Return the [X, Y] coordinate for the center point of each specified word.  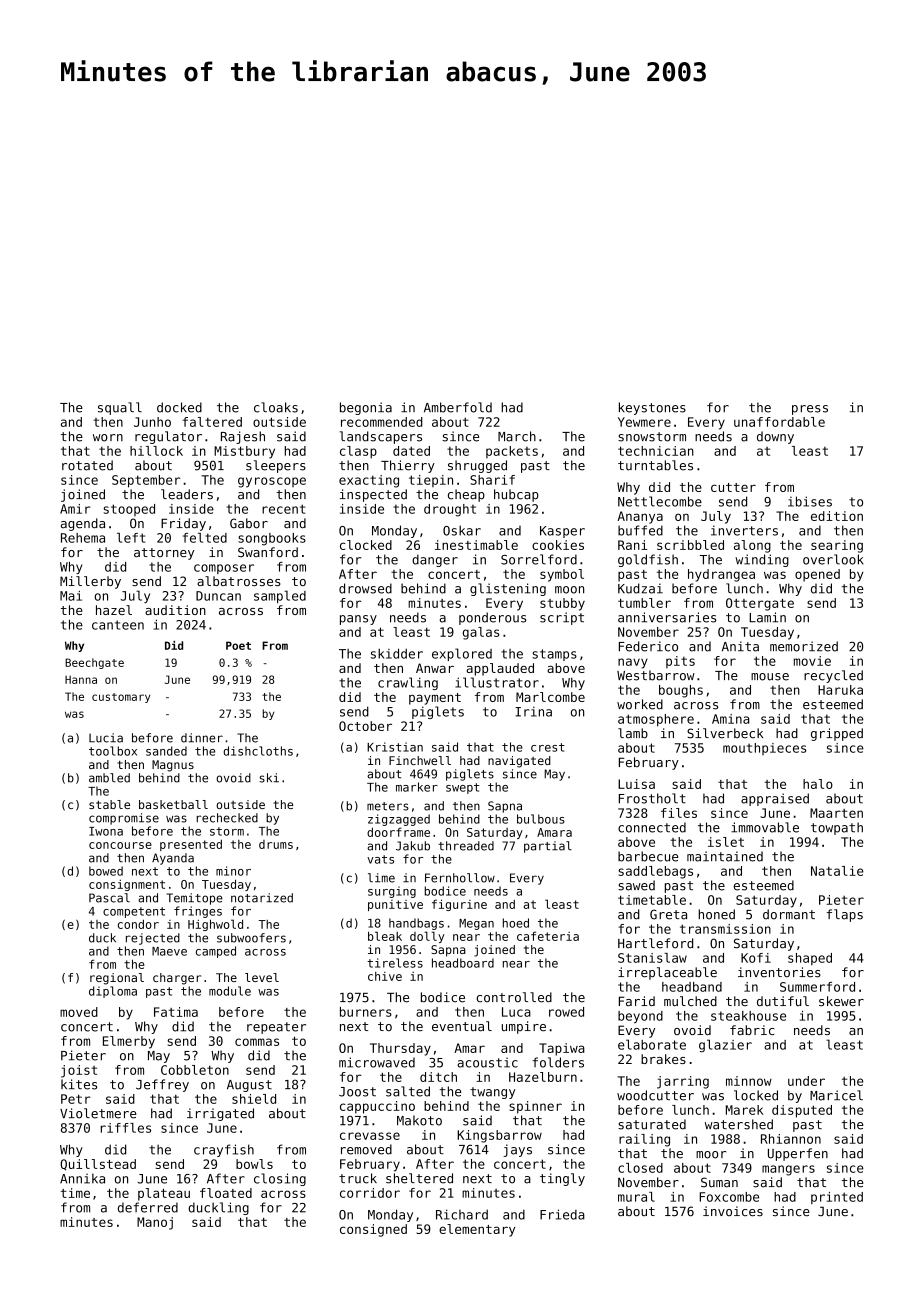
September [146, 481]
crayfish [224, 1150]
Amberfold [458, 407]
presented [191, 845]
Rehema [83, 538]
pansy [358, 620]
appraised [775, 799]
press [810, 410]
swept [463, 788]
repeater [276, 1028]
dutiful [783, 1001]
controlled [514, 997]
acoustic [487, 1062]
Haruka [840, 690]
